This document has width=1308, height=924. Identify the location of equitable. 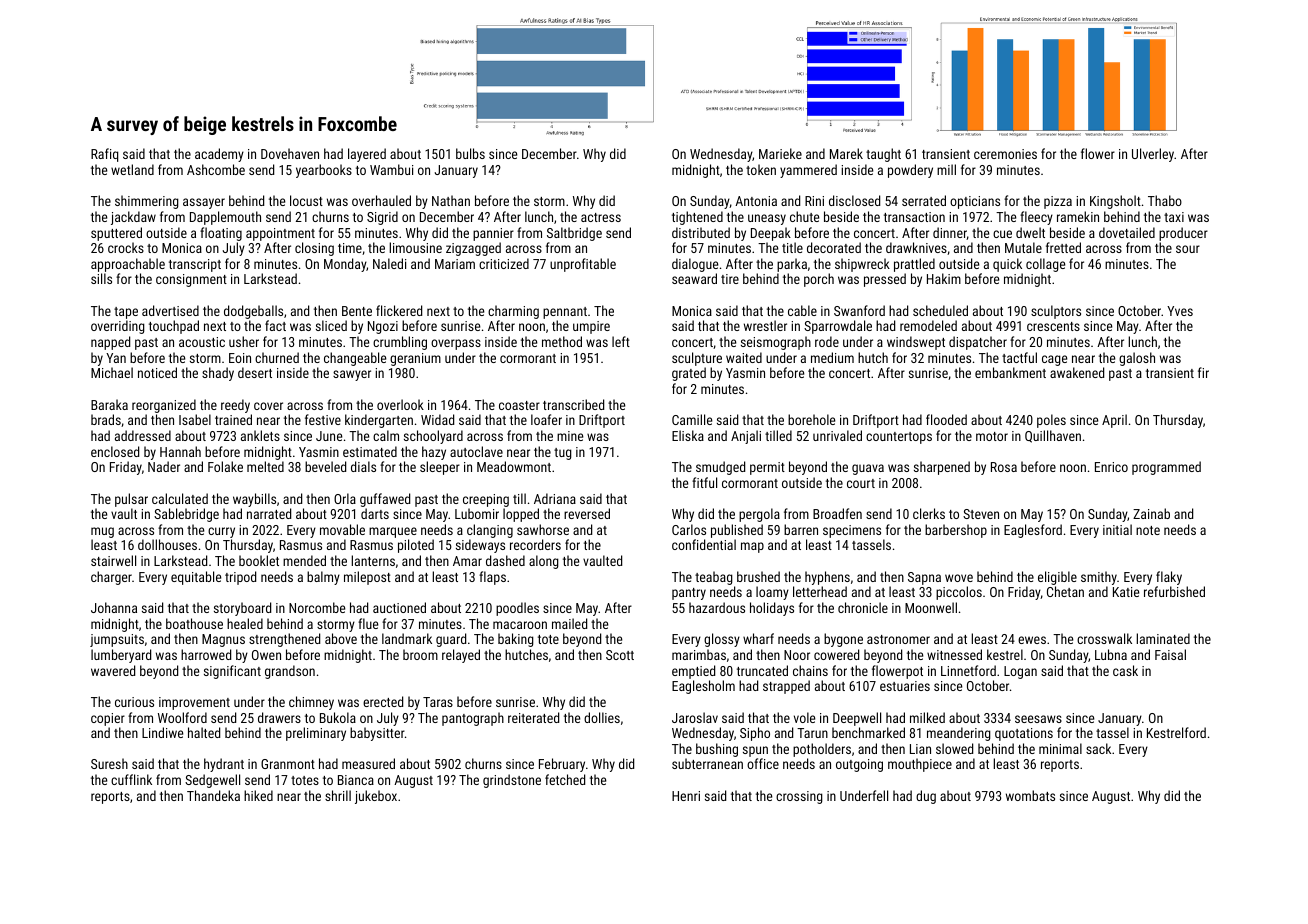
(196, 578).
